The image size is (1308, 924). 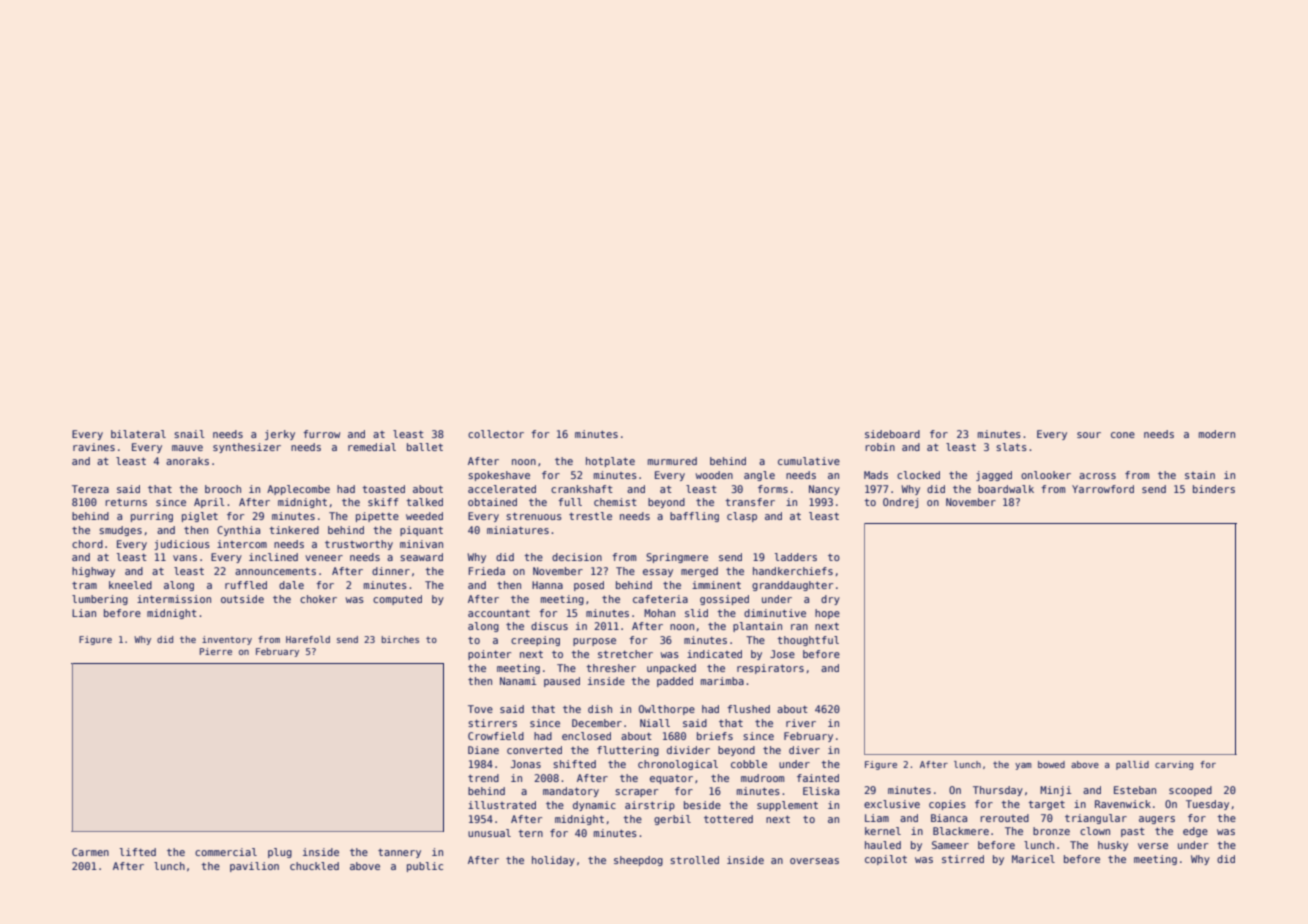 What do you see at coordinates (1214, 489) in the screenshot?
I see `binders` at bounding box center [1214, 489].
